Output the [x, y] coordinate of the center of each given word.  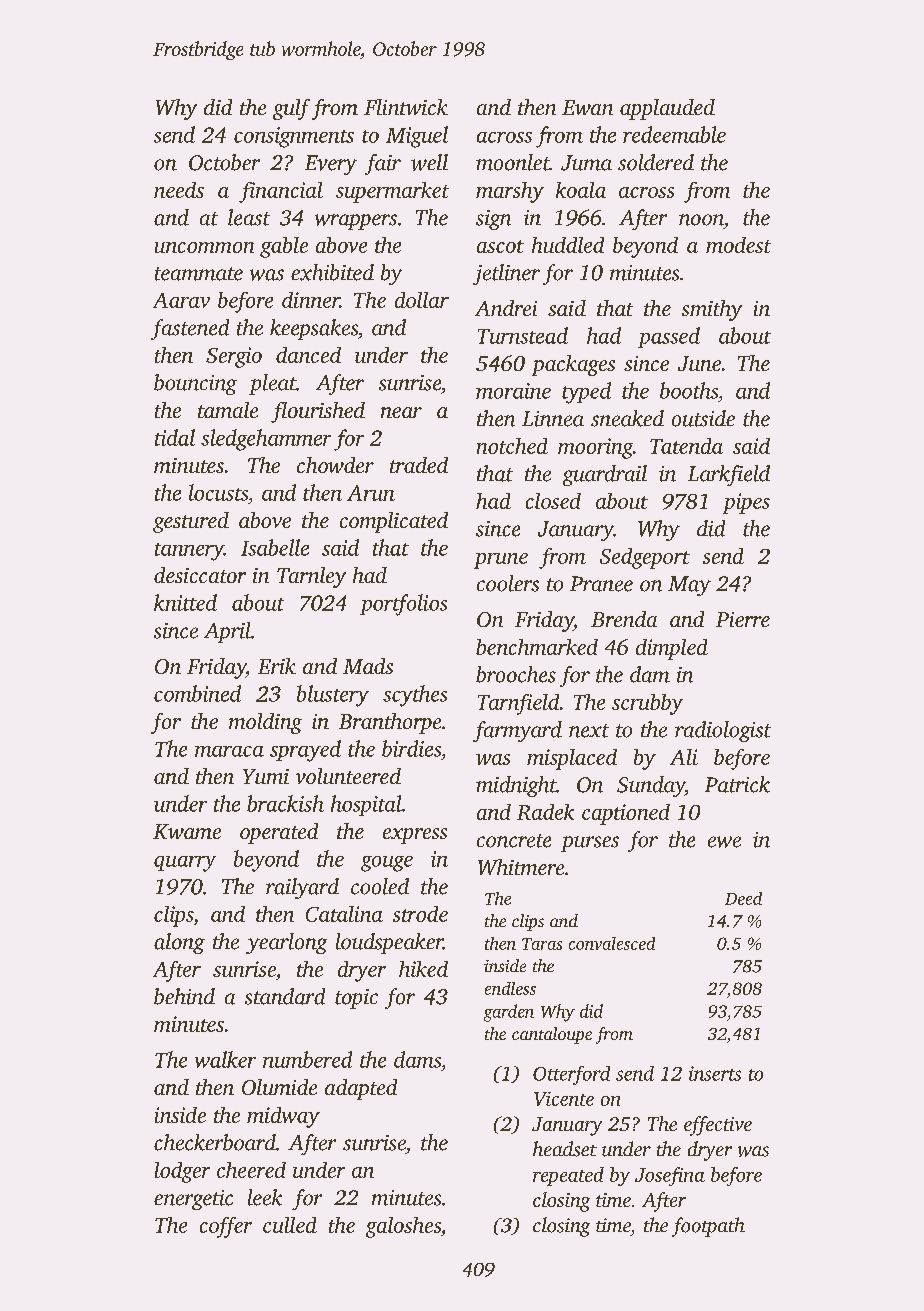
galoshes [403, 1227]
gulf [291, 109]
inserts [715, 1073]
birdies [411, 748]
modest [738, 245]
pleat [272, 384]
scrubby [647, 704]
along [179, 943]
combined [197, 693]
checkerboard [215, 1142]
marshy [510, 192]
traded [419, 465]
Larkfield [729, 475]
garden [509, 1013]
